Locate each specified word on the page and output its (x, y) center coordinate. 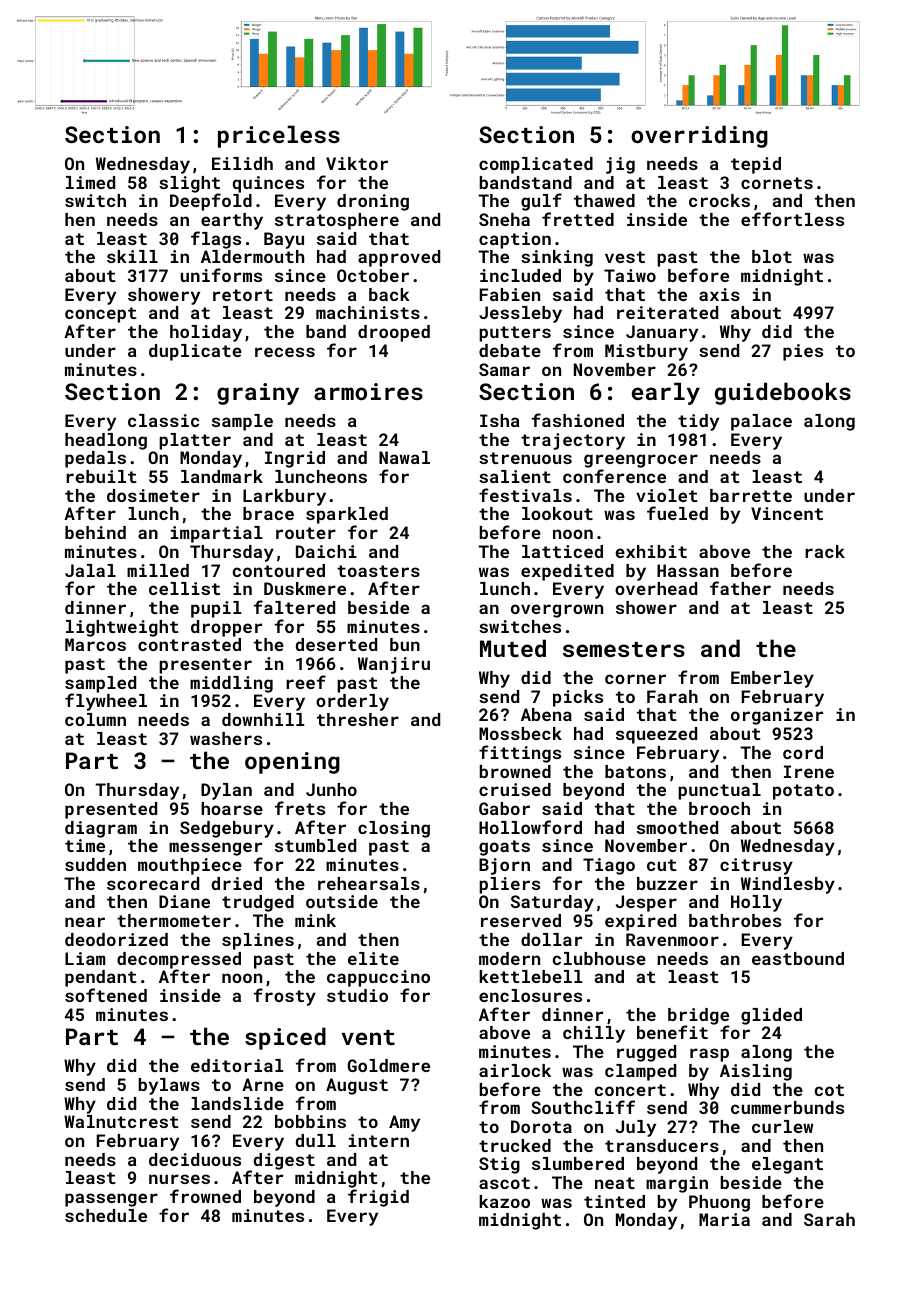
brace (268, 513)
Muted (513, 648)
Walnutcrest (121, 1121)
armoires (368, 391)
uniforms (221, 275)
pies (803, 352)
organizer (777, 716)
